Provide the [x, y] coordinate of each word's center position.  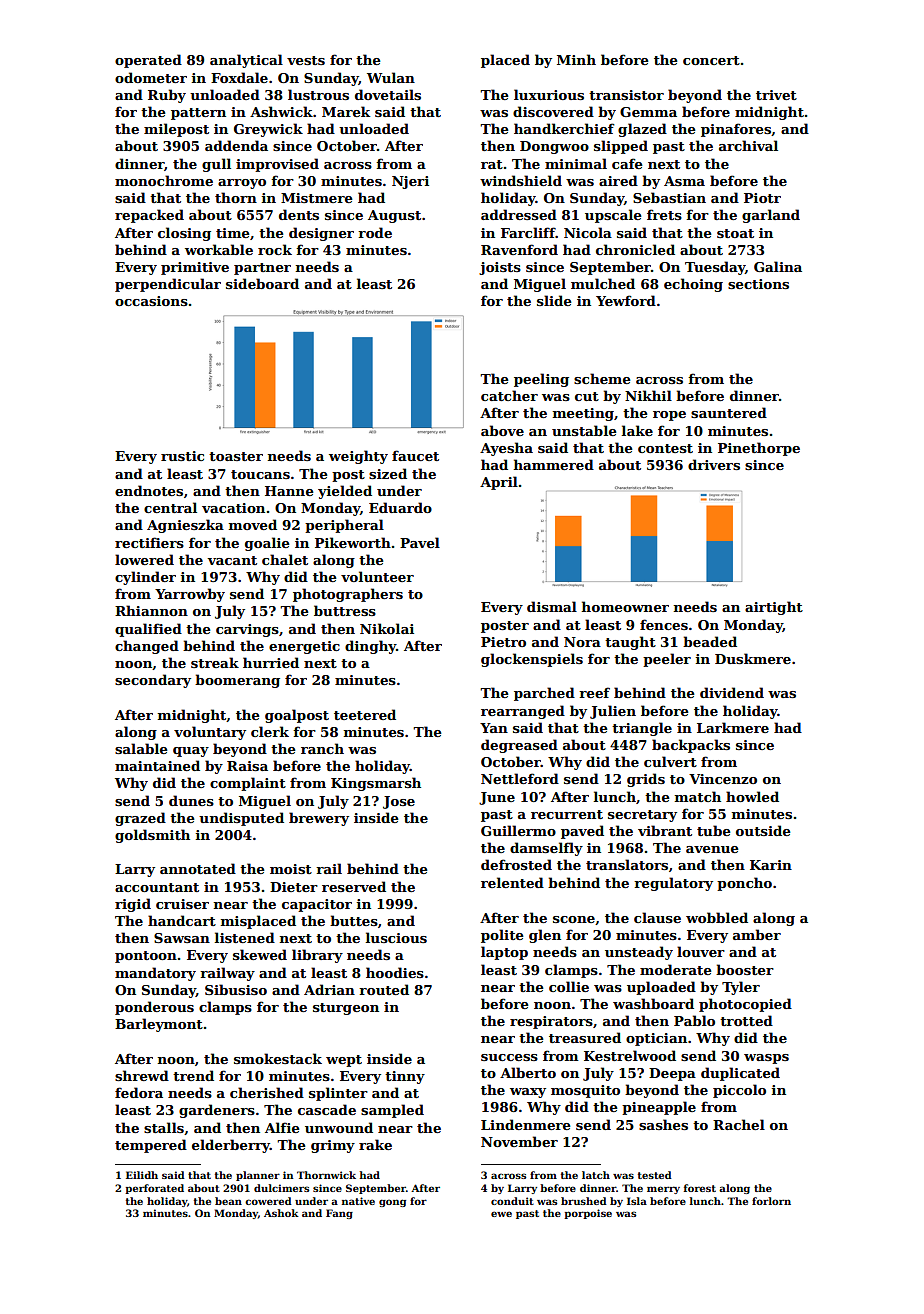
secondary [153, 681]
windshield [521, 180]
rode [375, 232]
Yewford [626, 300]
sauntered [729, 412]
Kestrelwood [630, 1055]
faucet [415, 455]
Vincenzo [723, 779]
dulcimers [281, 1188]
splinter [338, 1094]
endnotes [149, 490]
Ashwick [281, 111]
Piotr [762, 198]
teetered [365, 714]
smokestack [278, 1058]
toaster [236, 456]
